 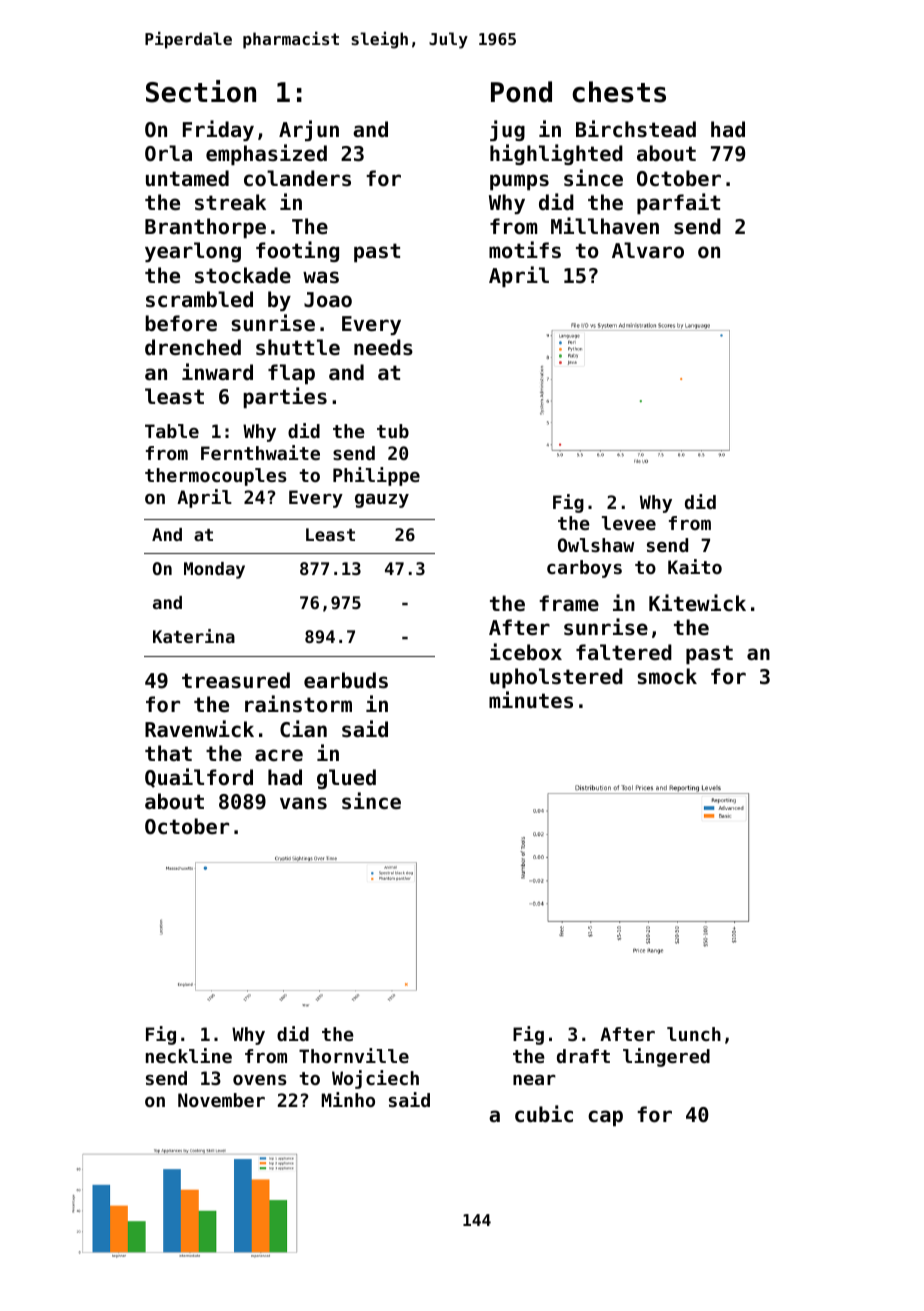 What do you see at coordinates (648, 250) in the screenshot?
I see `Alvaro` at bounding box center [648, 250].
